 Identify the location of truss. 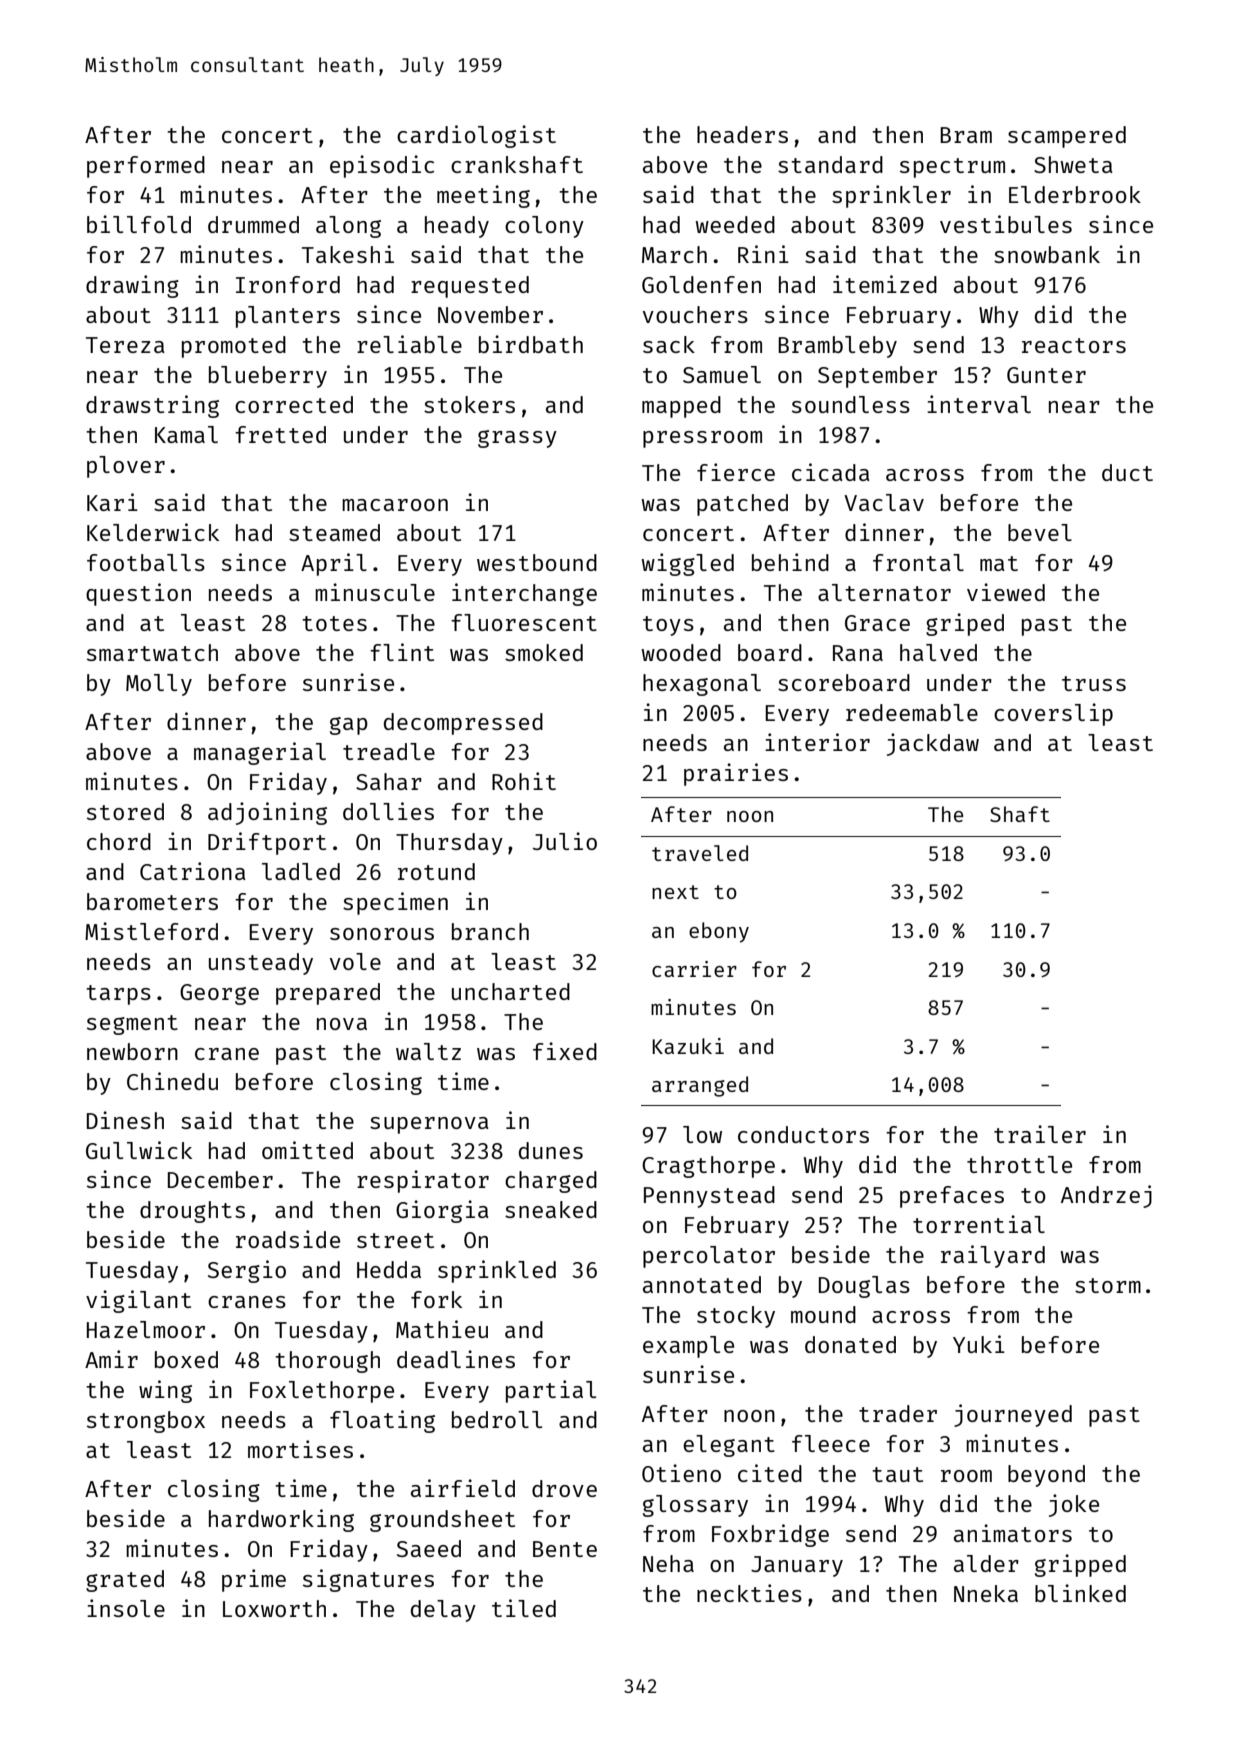
(1094, 683).
